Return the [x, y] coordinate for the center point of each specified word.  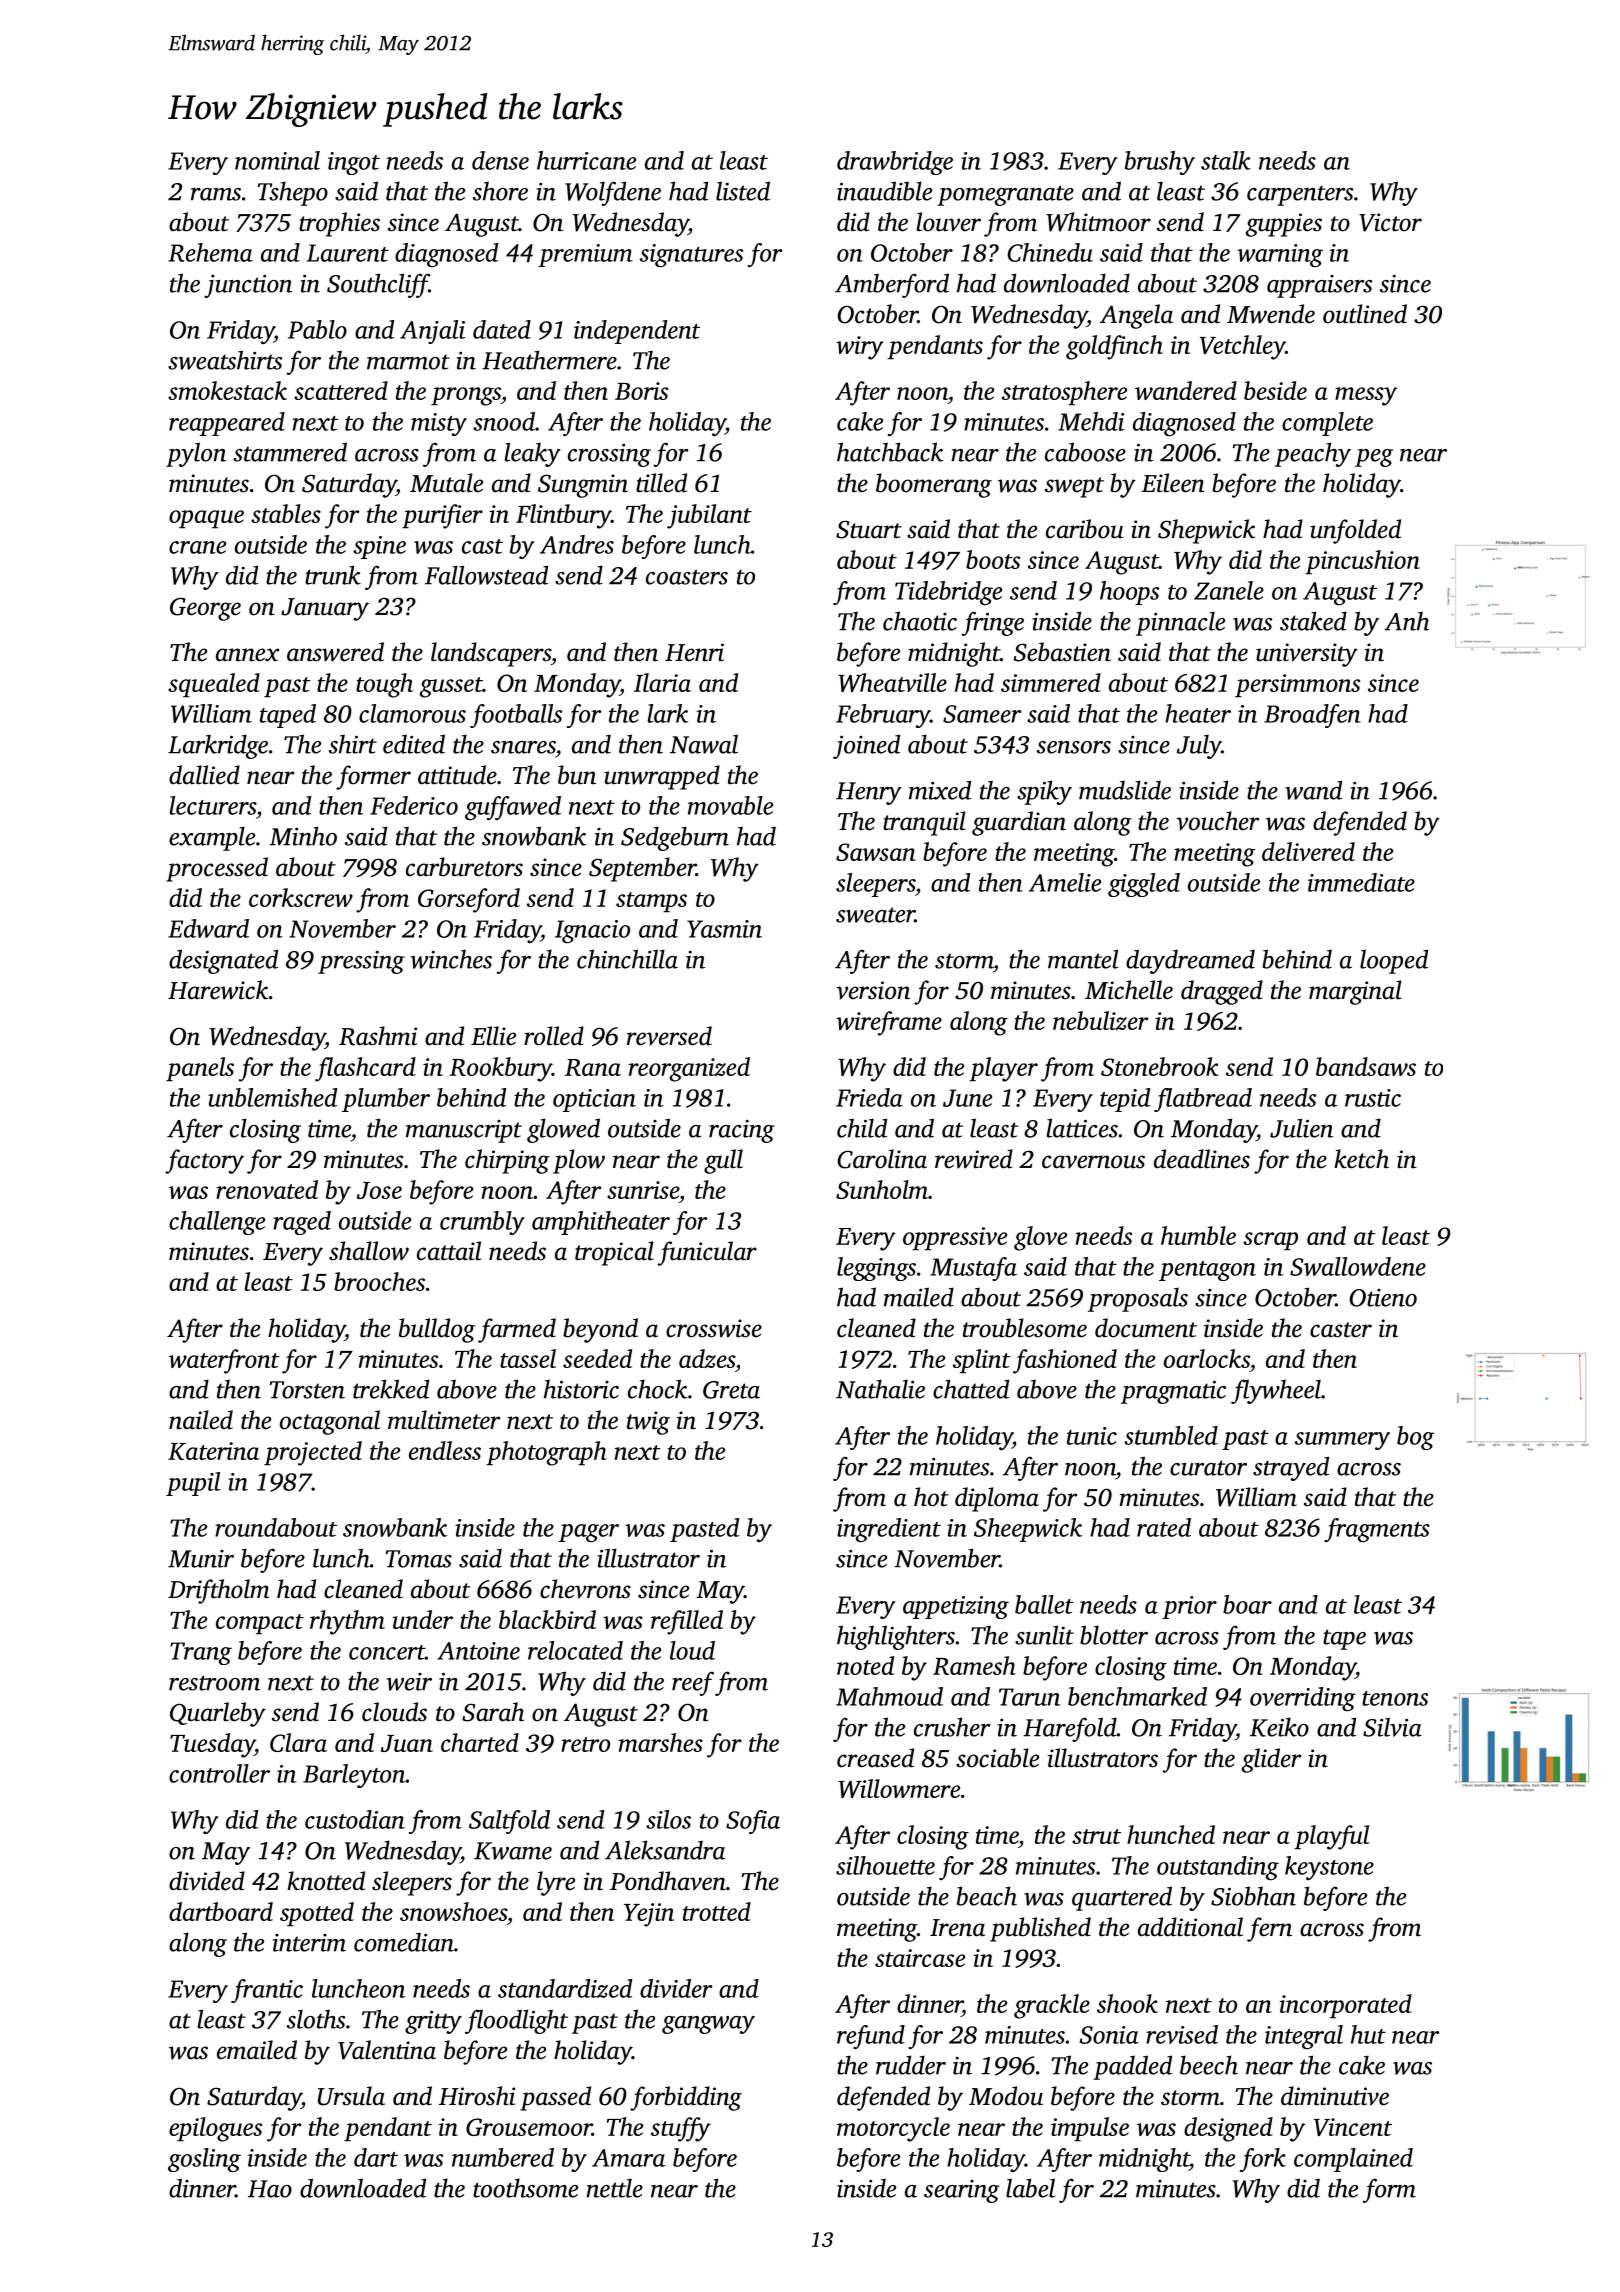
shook [1127, 2003]
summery [1342, 1441]
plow [579, 1161]
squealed [214, 685]
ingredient [889, 1530]
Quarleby [218, 1714]
